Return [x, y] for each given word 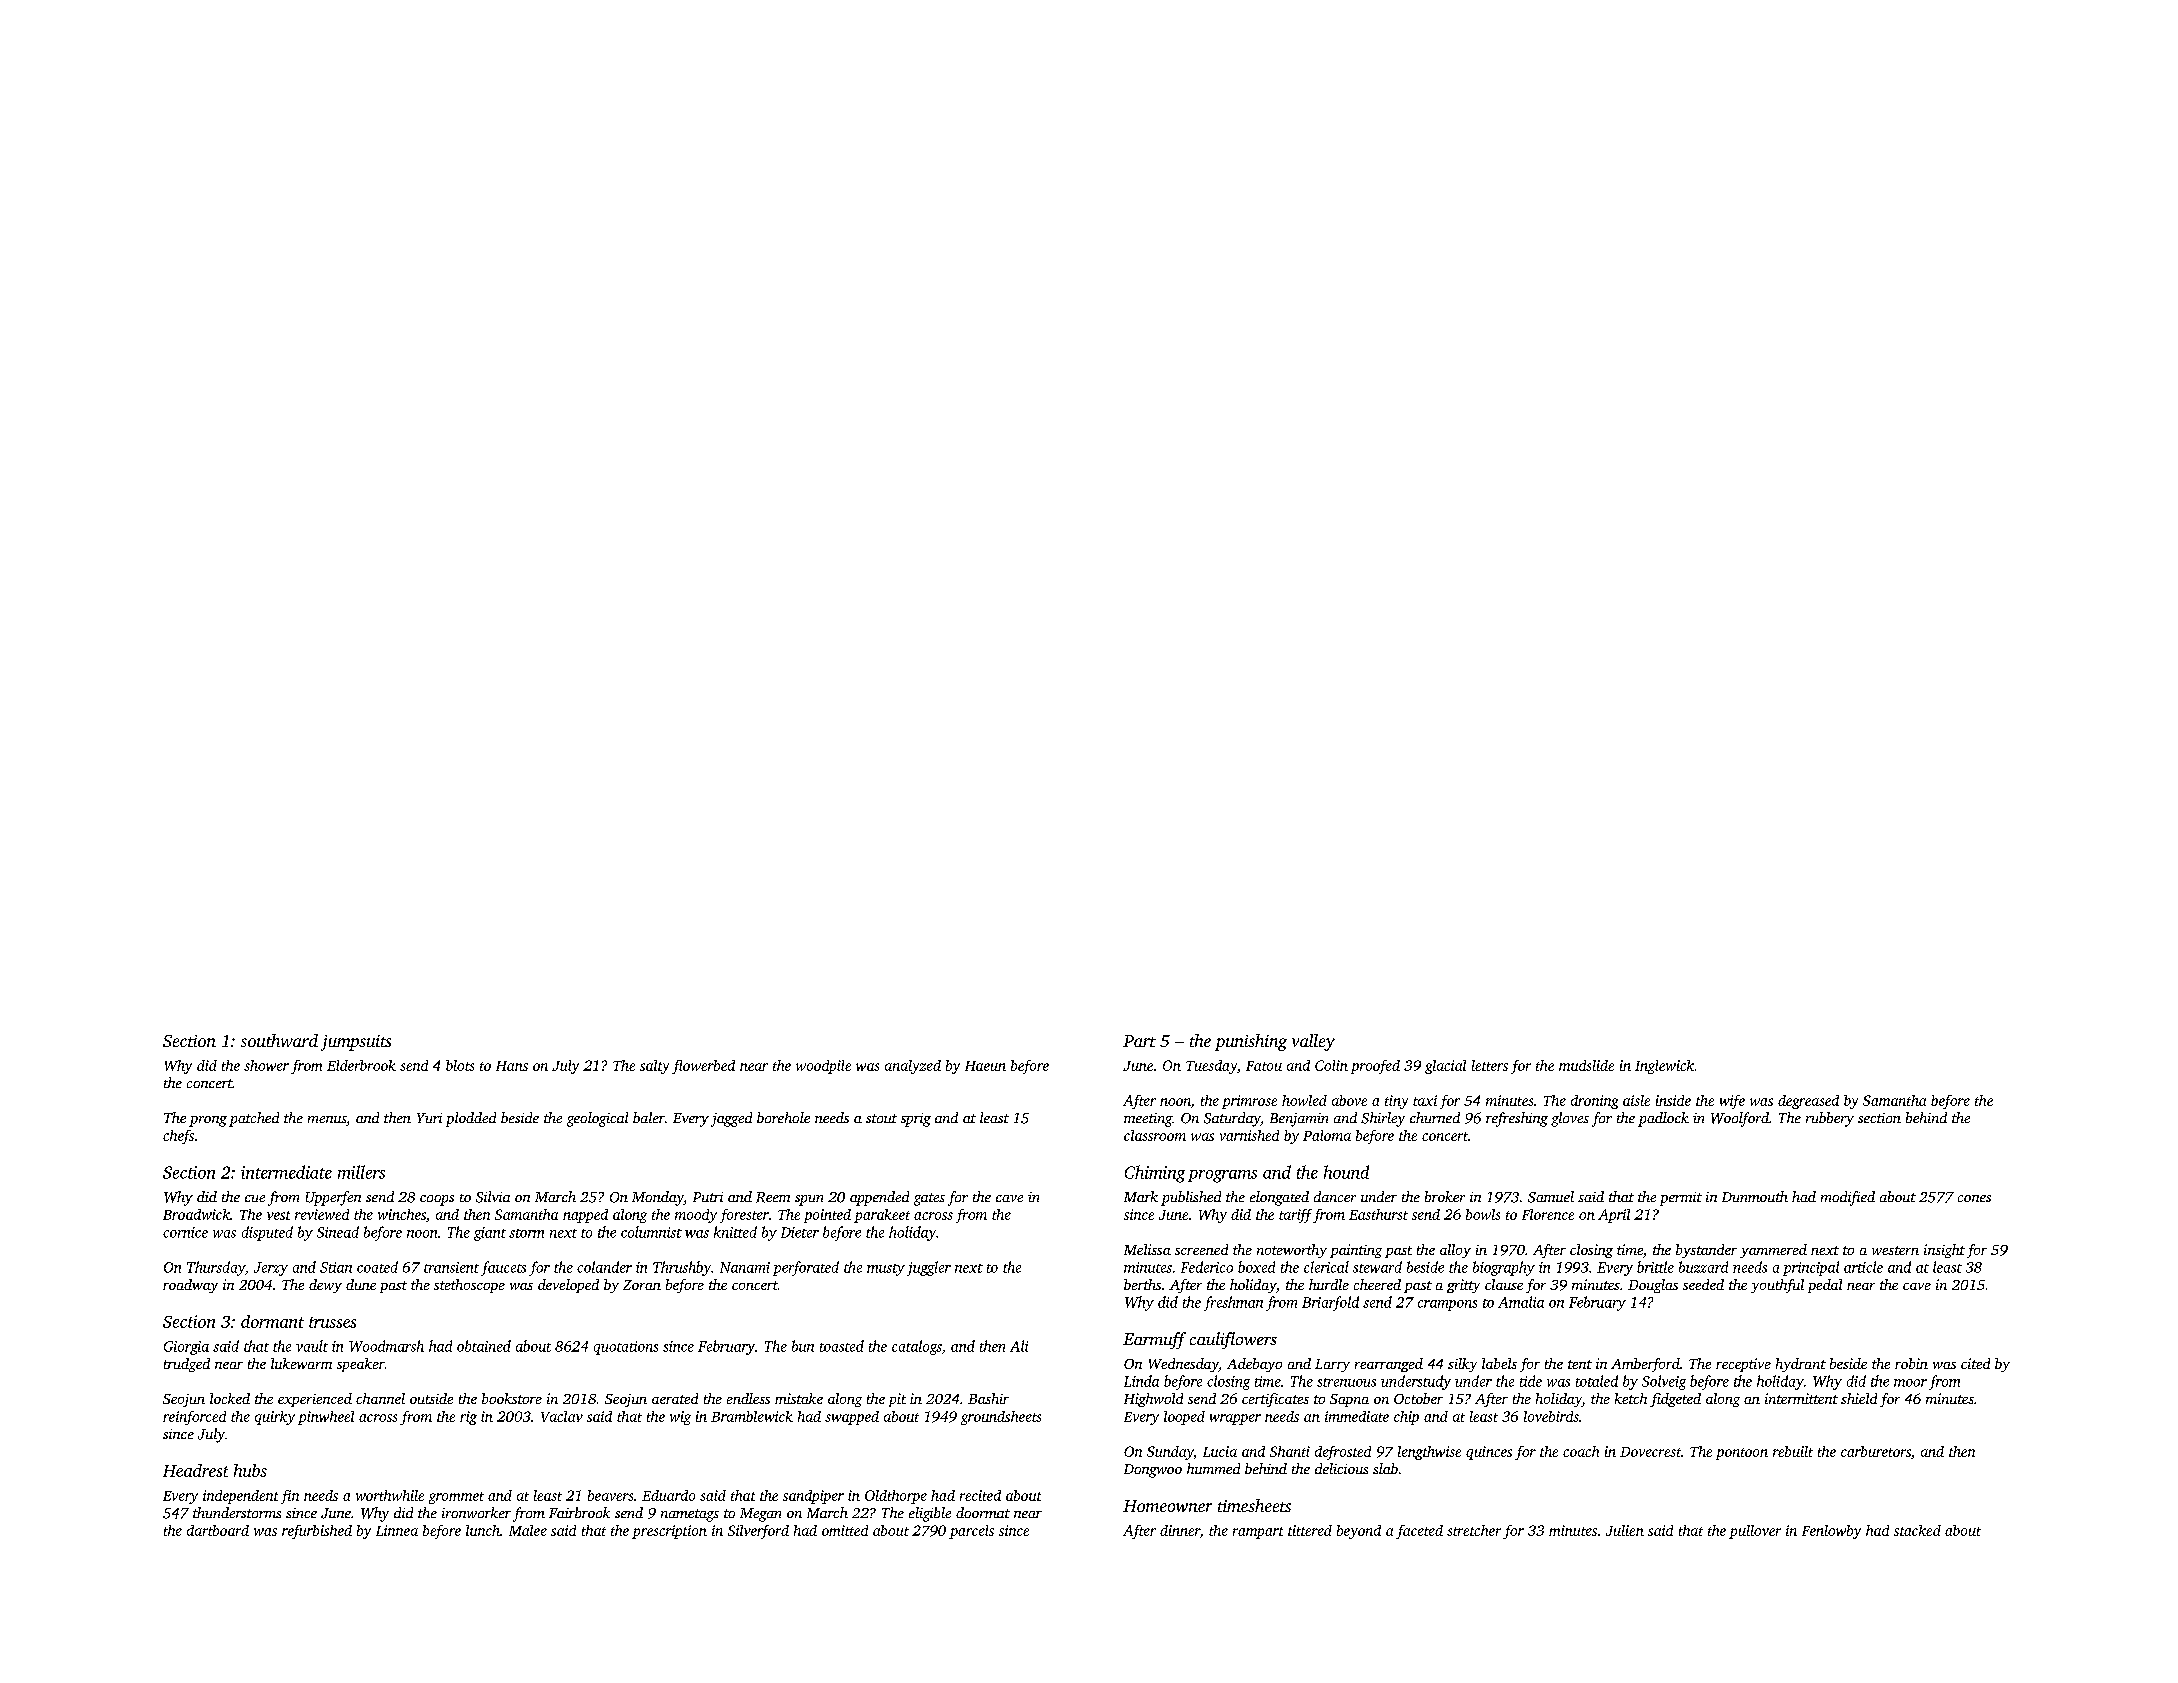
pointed [827, 1216]
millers [361, 1172]
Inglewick [1664, 1067]
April [1614, 1216]
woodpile [823, 1067]
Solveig [1664, 1382]
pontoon [1742, 1454]
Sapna [1349, 1400]
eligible [930, 1514]
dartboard [218, 1530]
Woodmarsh [386, 1346]
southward [279, 1040]
